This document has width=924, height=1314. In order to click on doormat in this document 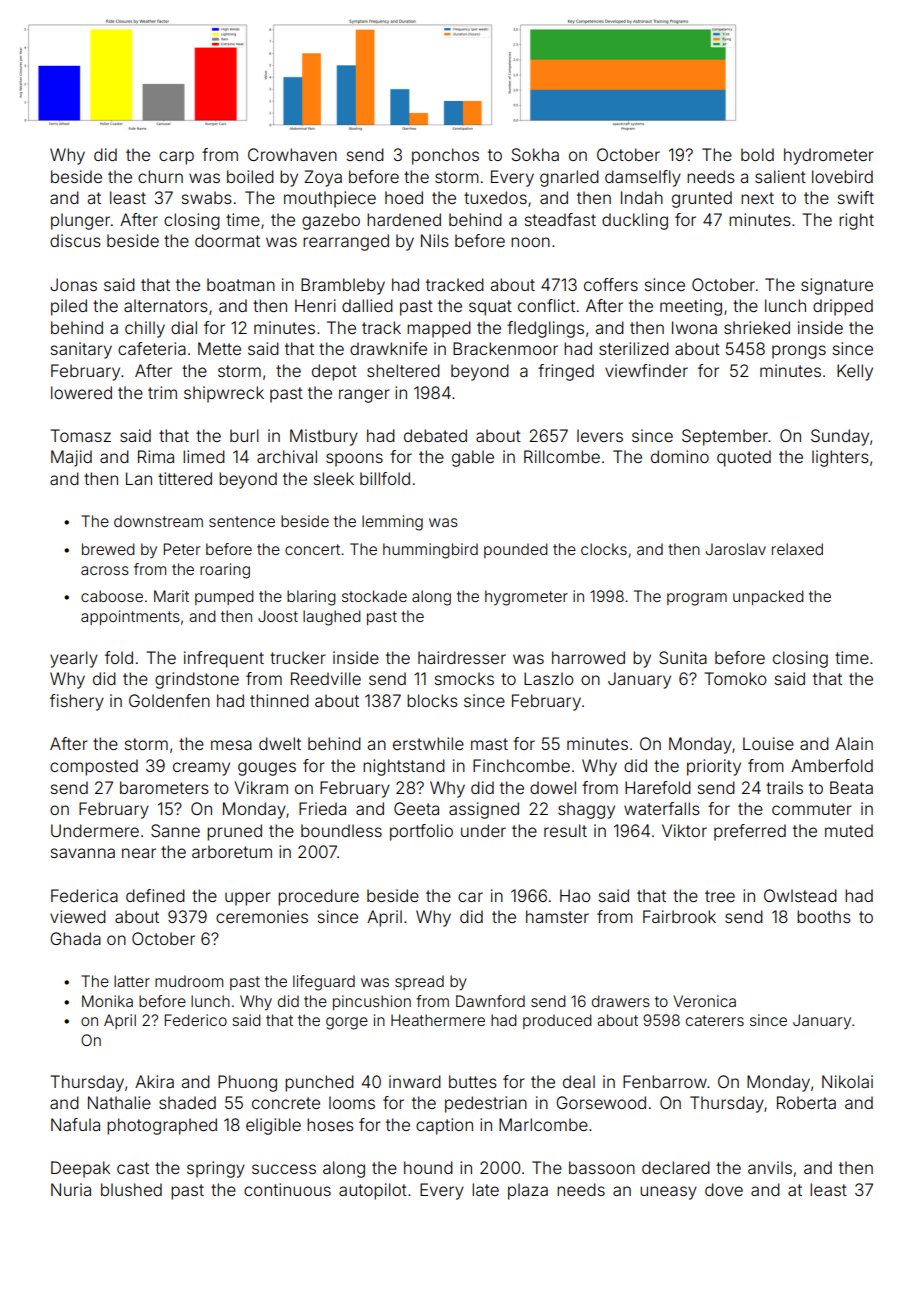, I will do `click(227, 240)`.
